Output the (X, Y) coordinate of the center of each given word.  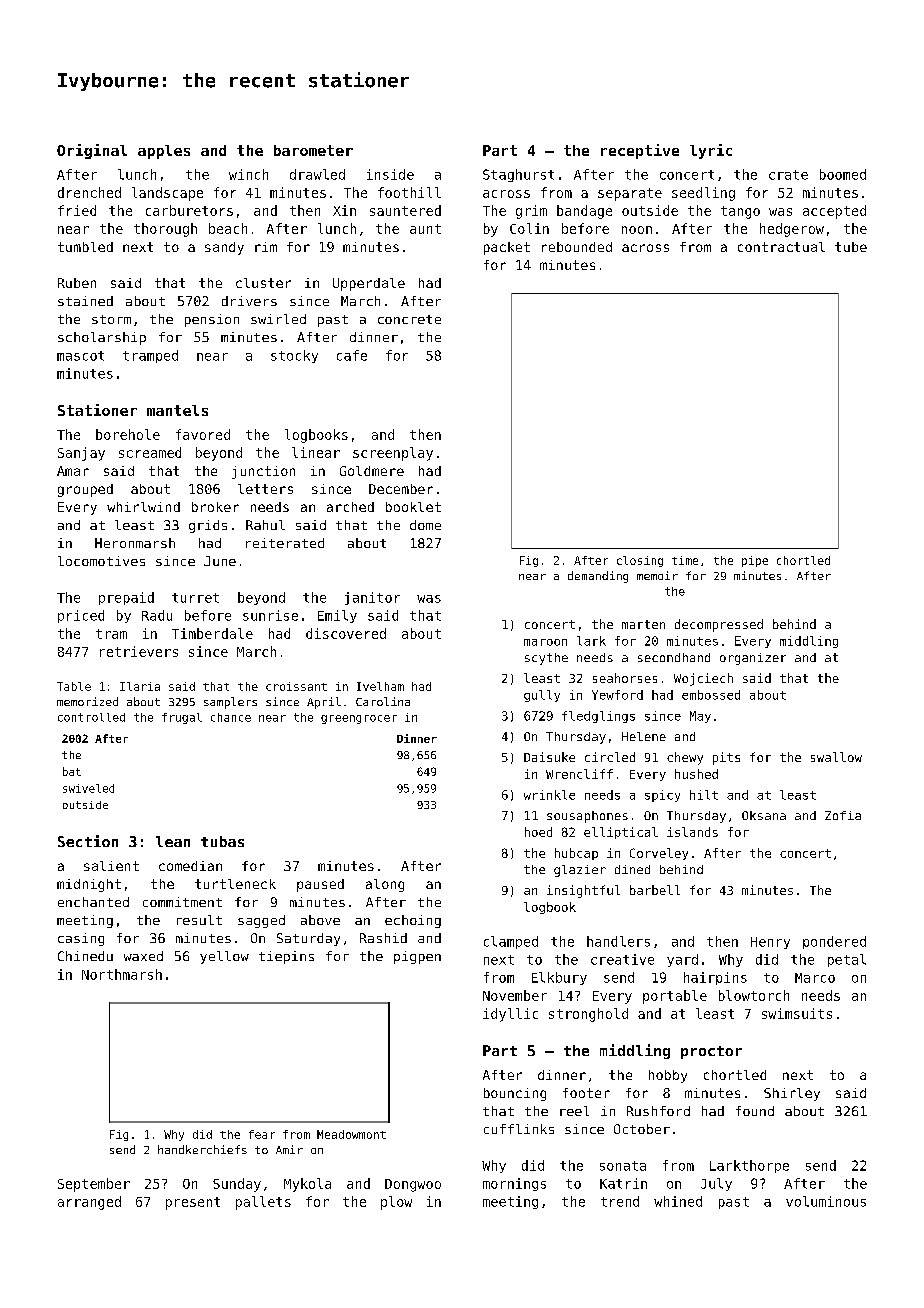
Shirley (792, 1094)
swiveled (88, 788)
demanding (598, 577)
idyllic (510, 1015)
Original (92, 151)
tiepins (286, 957)
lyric (711, 151)
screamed (150, 452)
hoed (538, 832)
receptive (640, 151)
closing (640, 561)
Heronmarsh (135, 543)
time (685, 560)
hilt (704, 795)
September (94, 1185)
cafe (352, 355)
